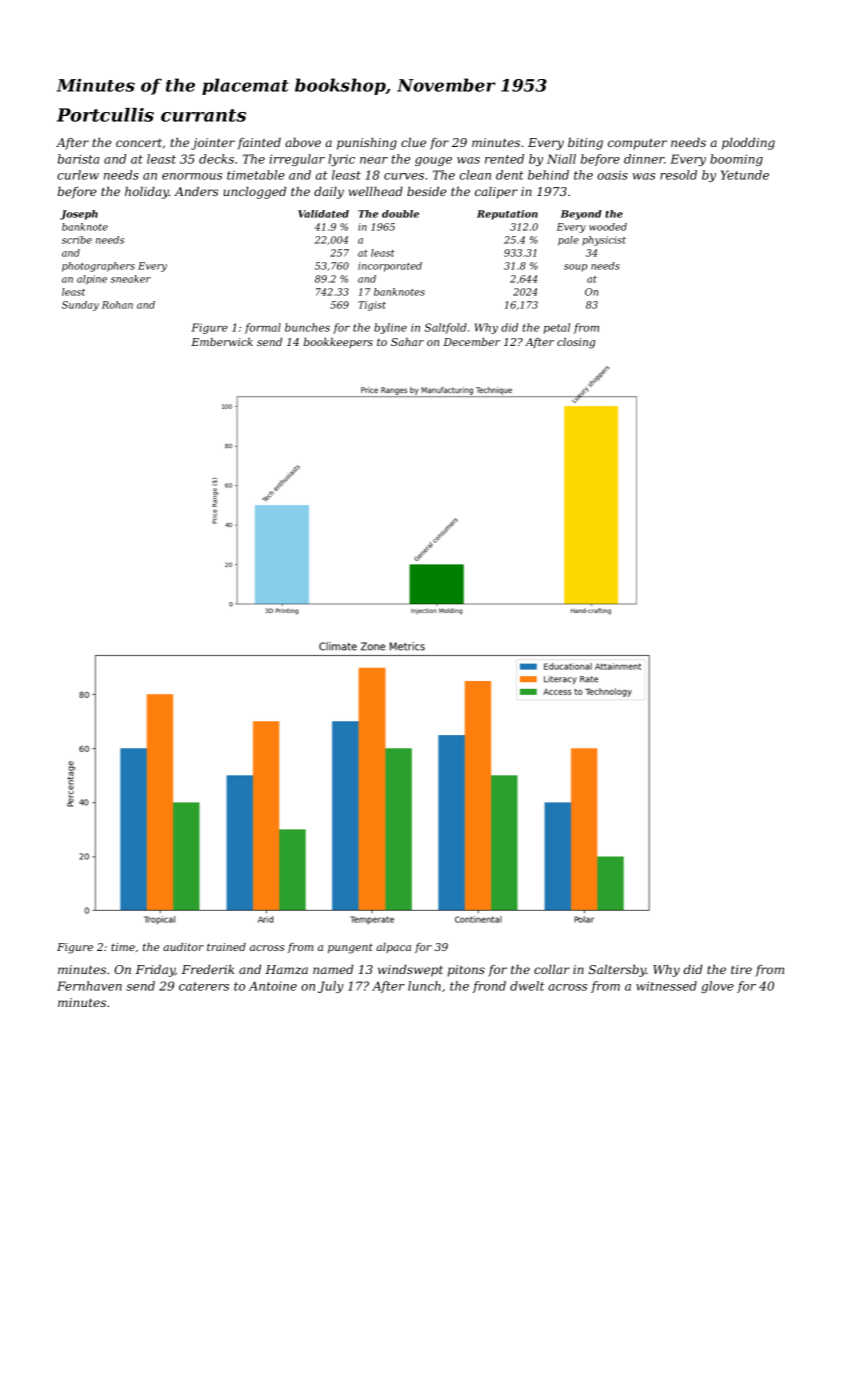 Image resolution: width=849 pixels, height=1400 pixels. What do you see at coordinates (222, 342) in the image?
I see `Emberwick` at bounding box center [222, 342].
